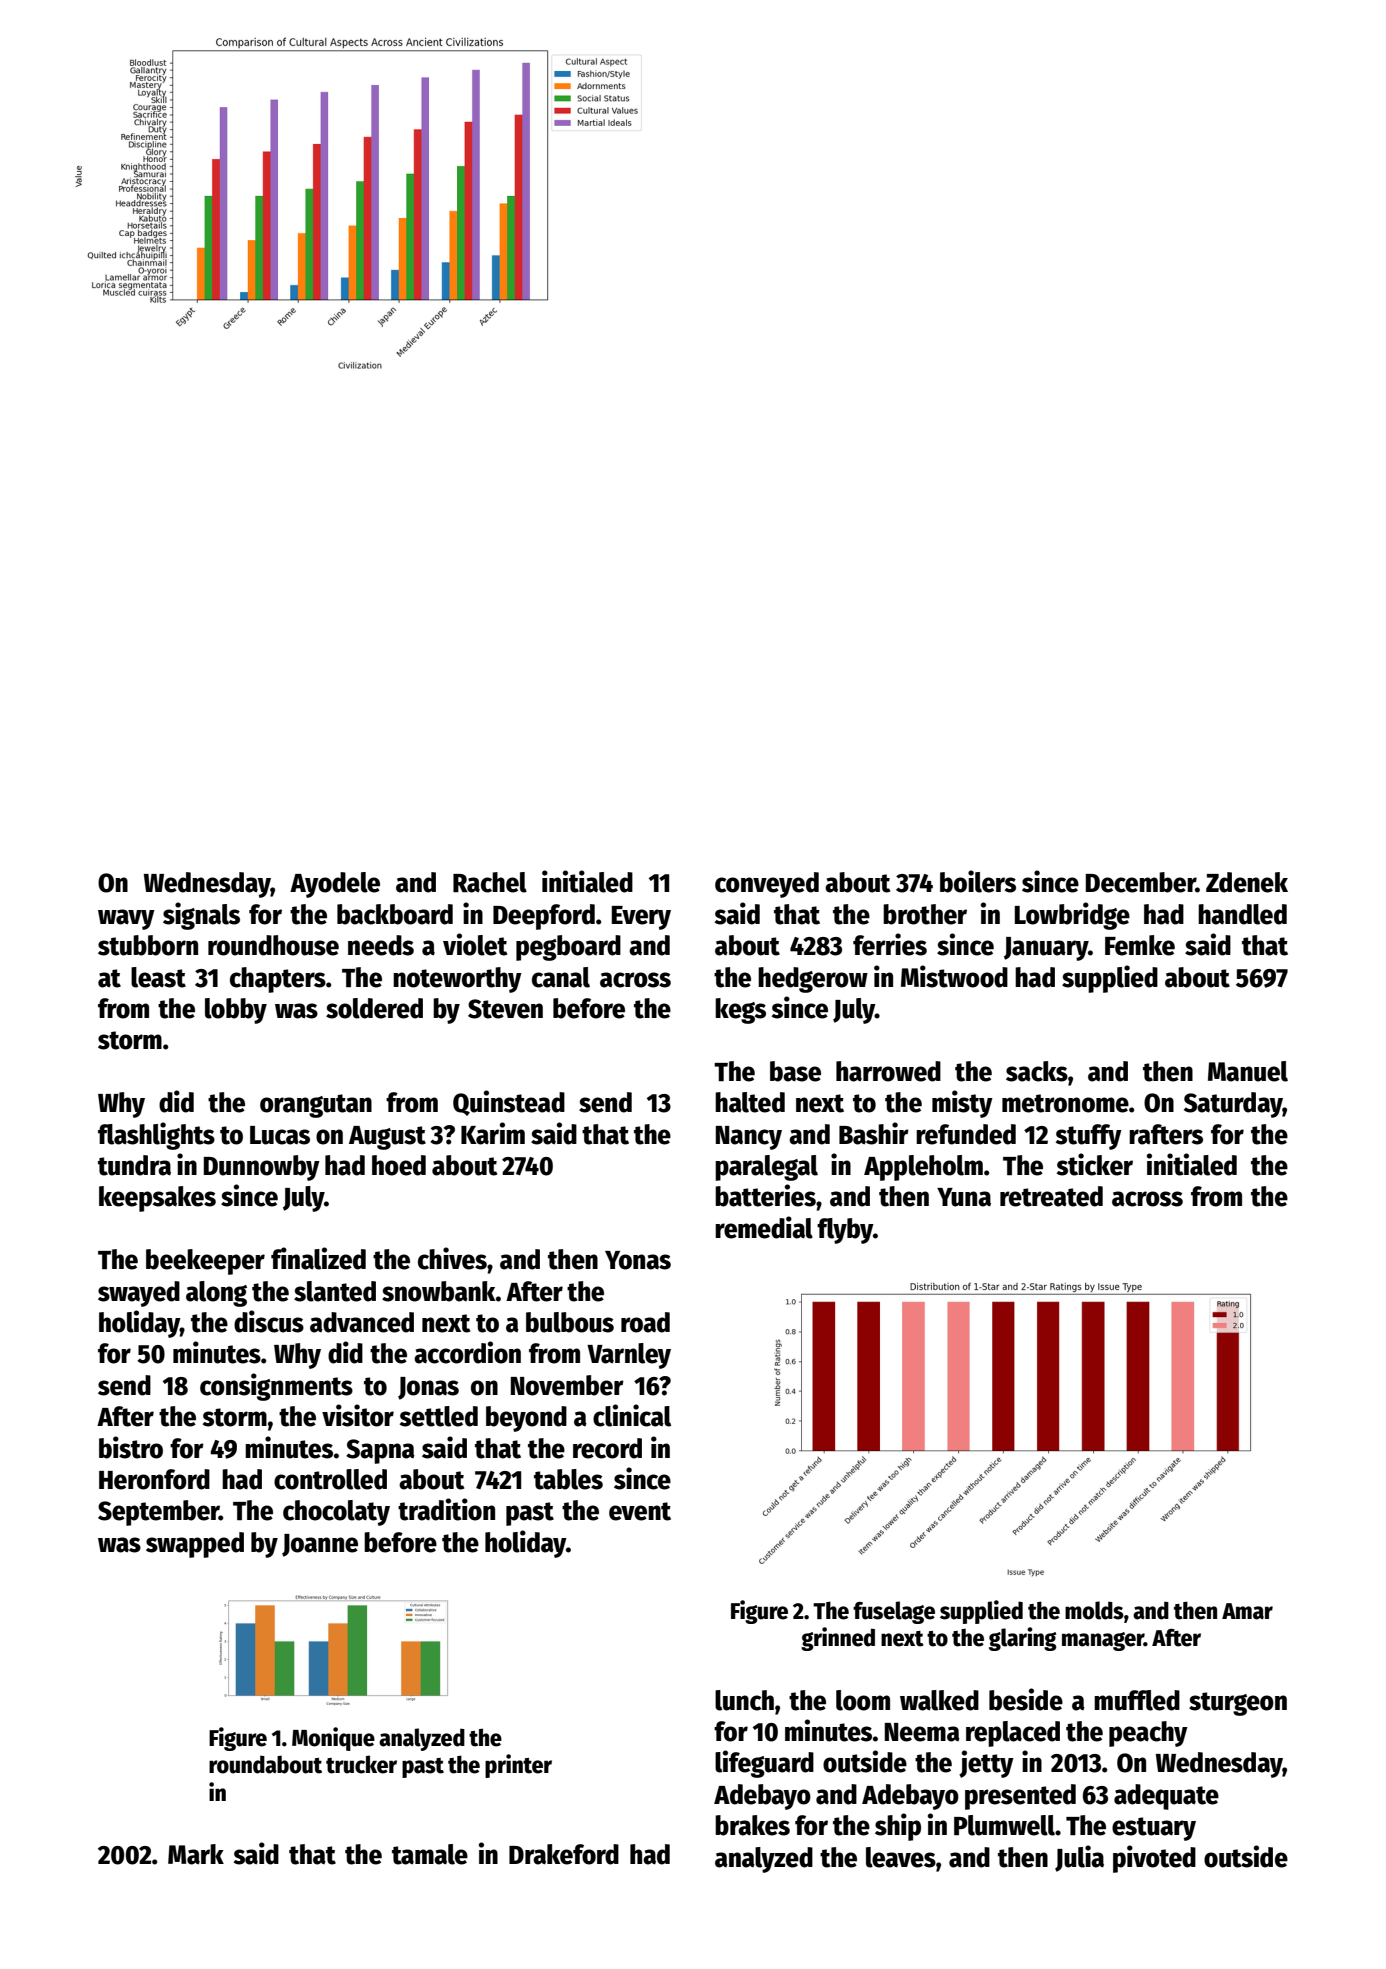 This document has height=1969, width=1386. I want to click on retreated, so click(1051, 1196).
